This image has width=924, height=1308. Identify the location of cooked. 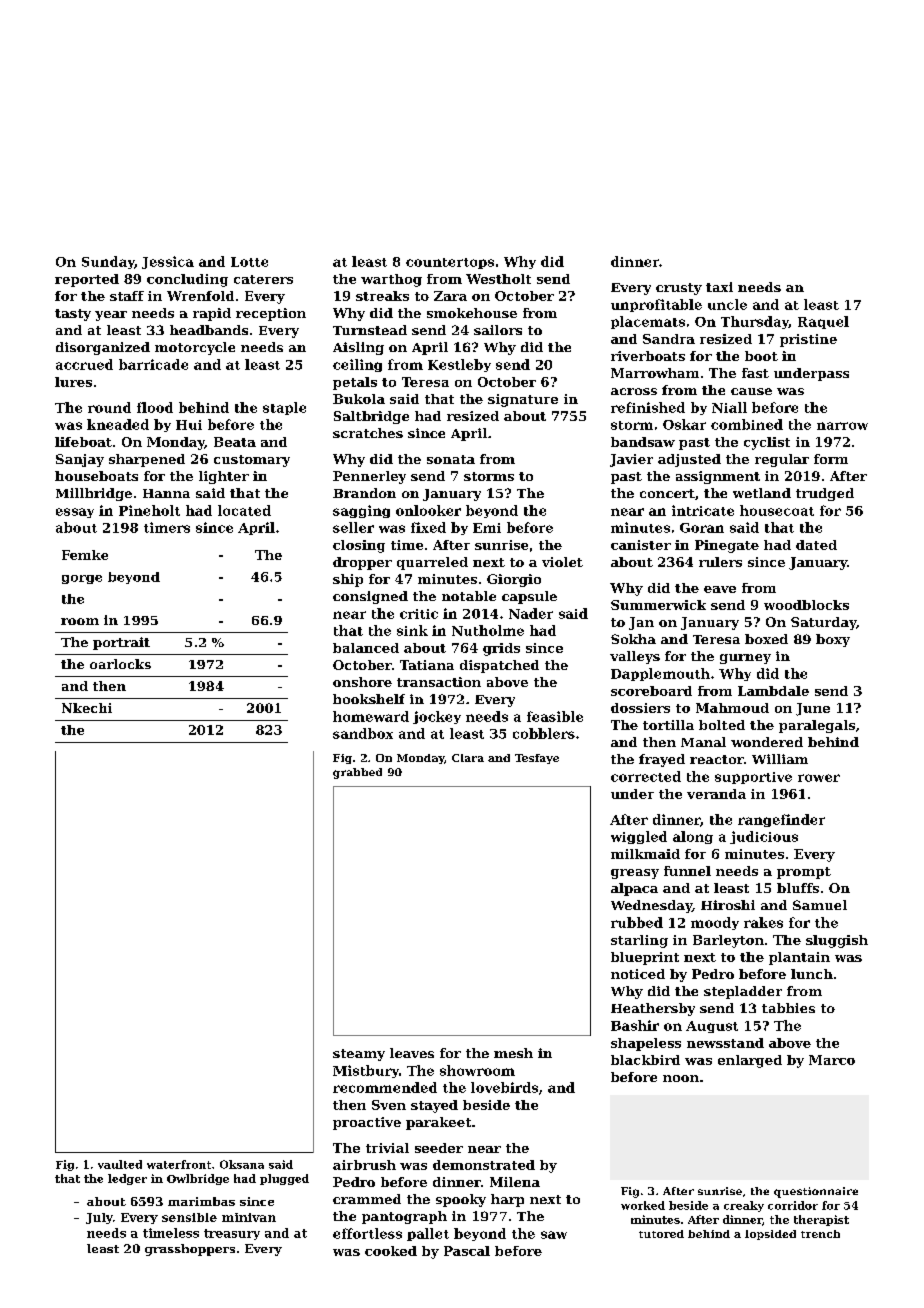
(391, 1251).
